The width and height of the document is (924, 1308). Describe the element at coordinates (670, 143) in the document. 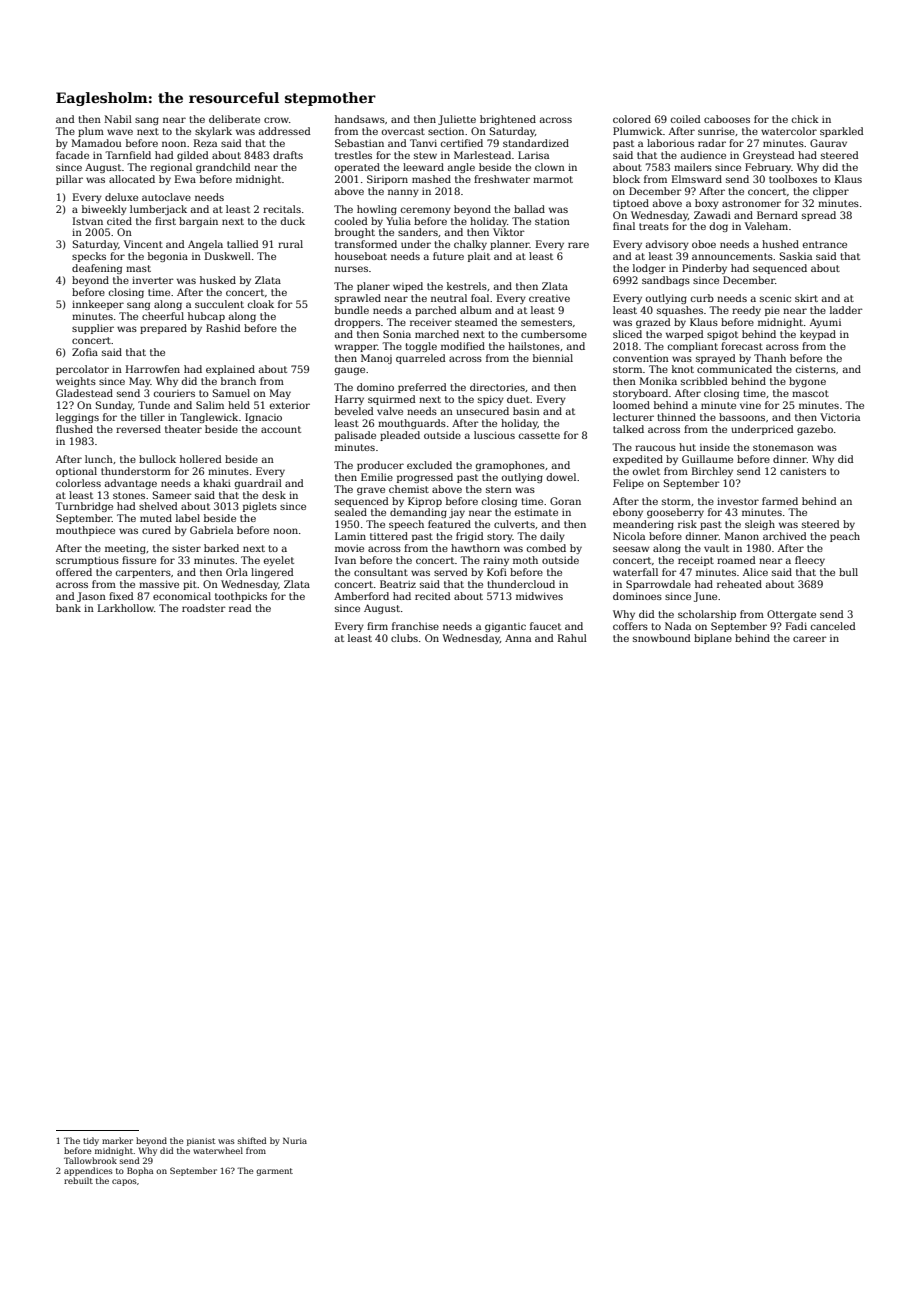

I see `laborious` at that location.
